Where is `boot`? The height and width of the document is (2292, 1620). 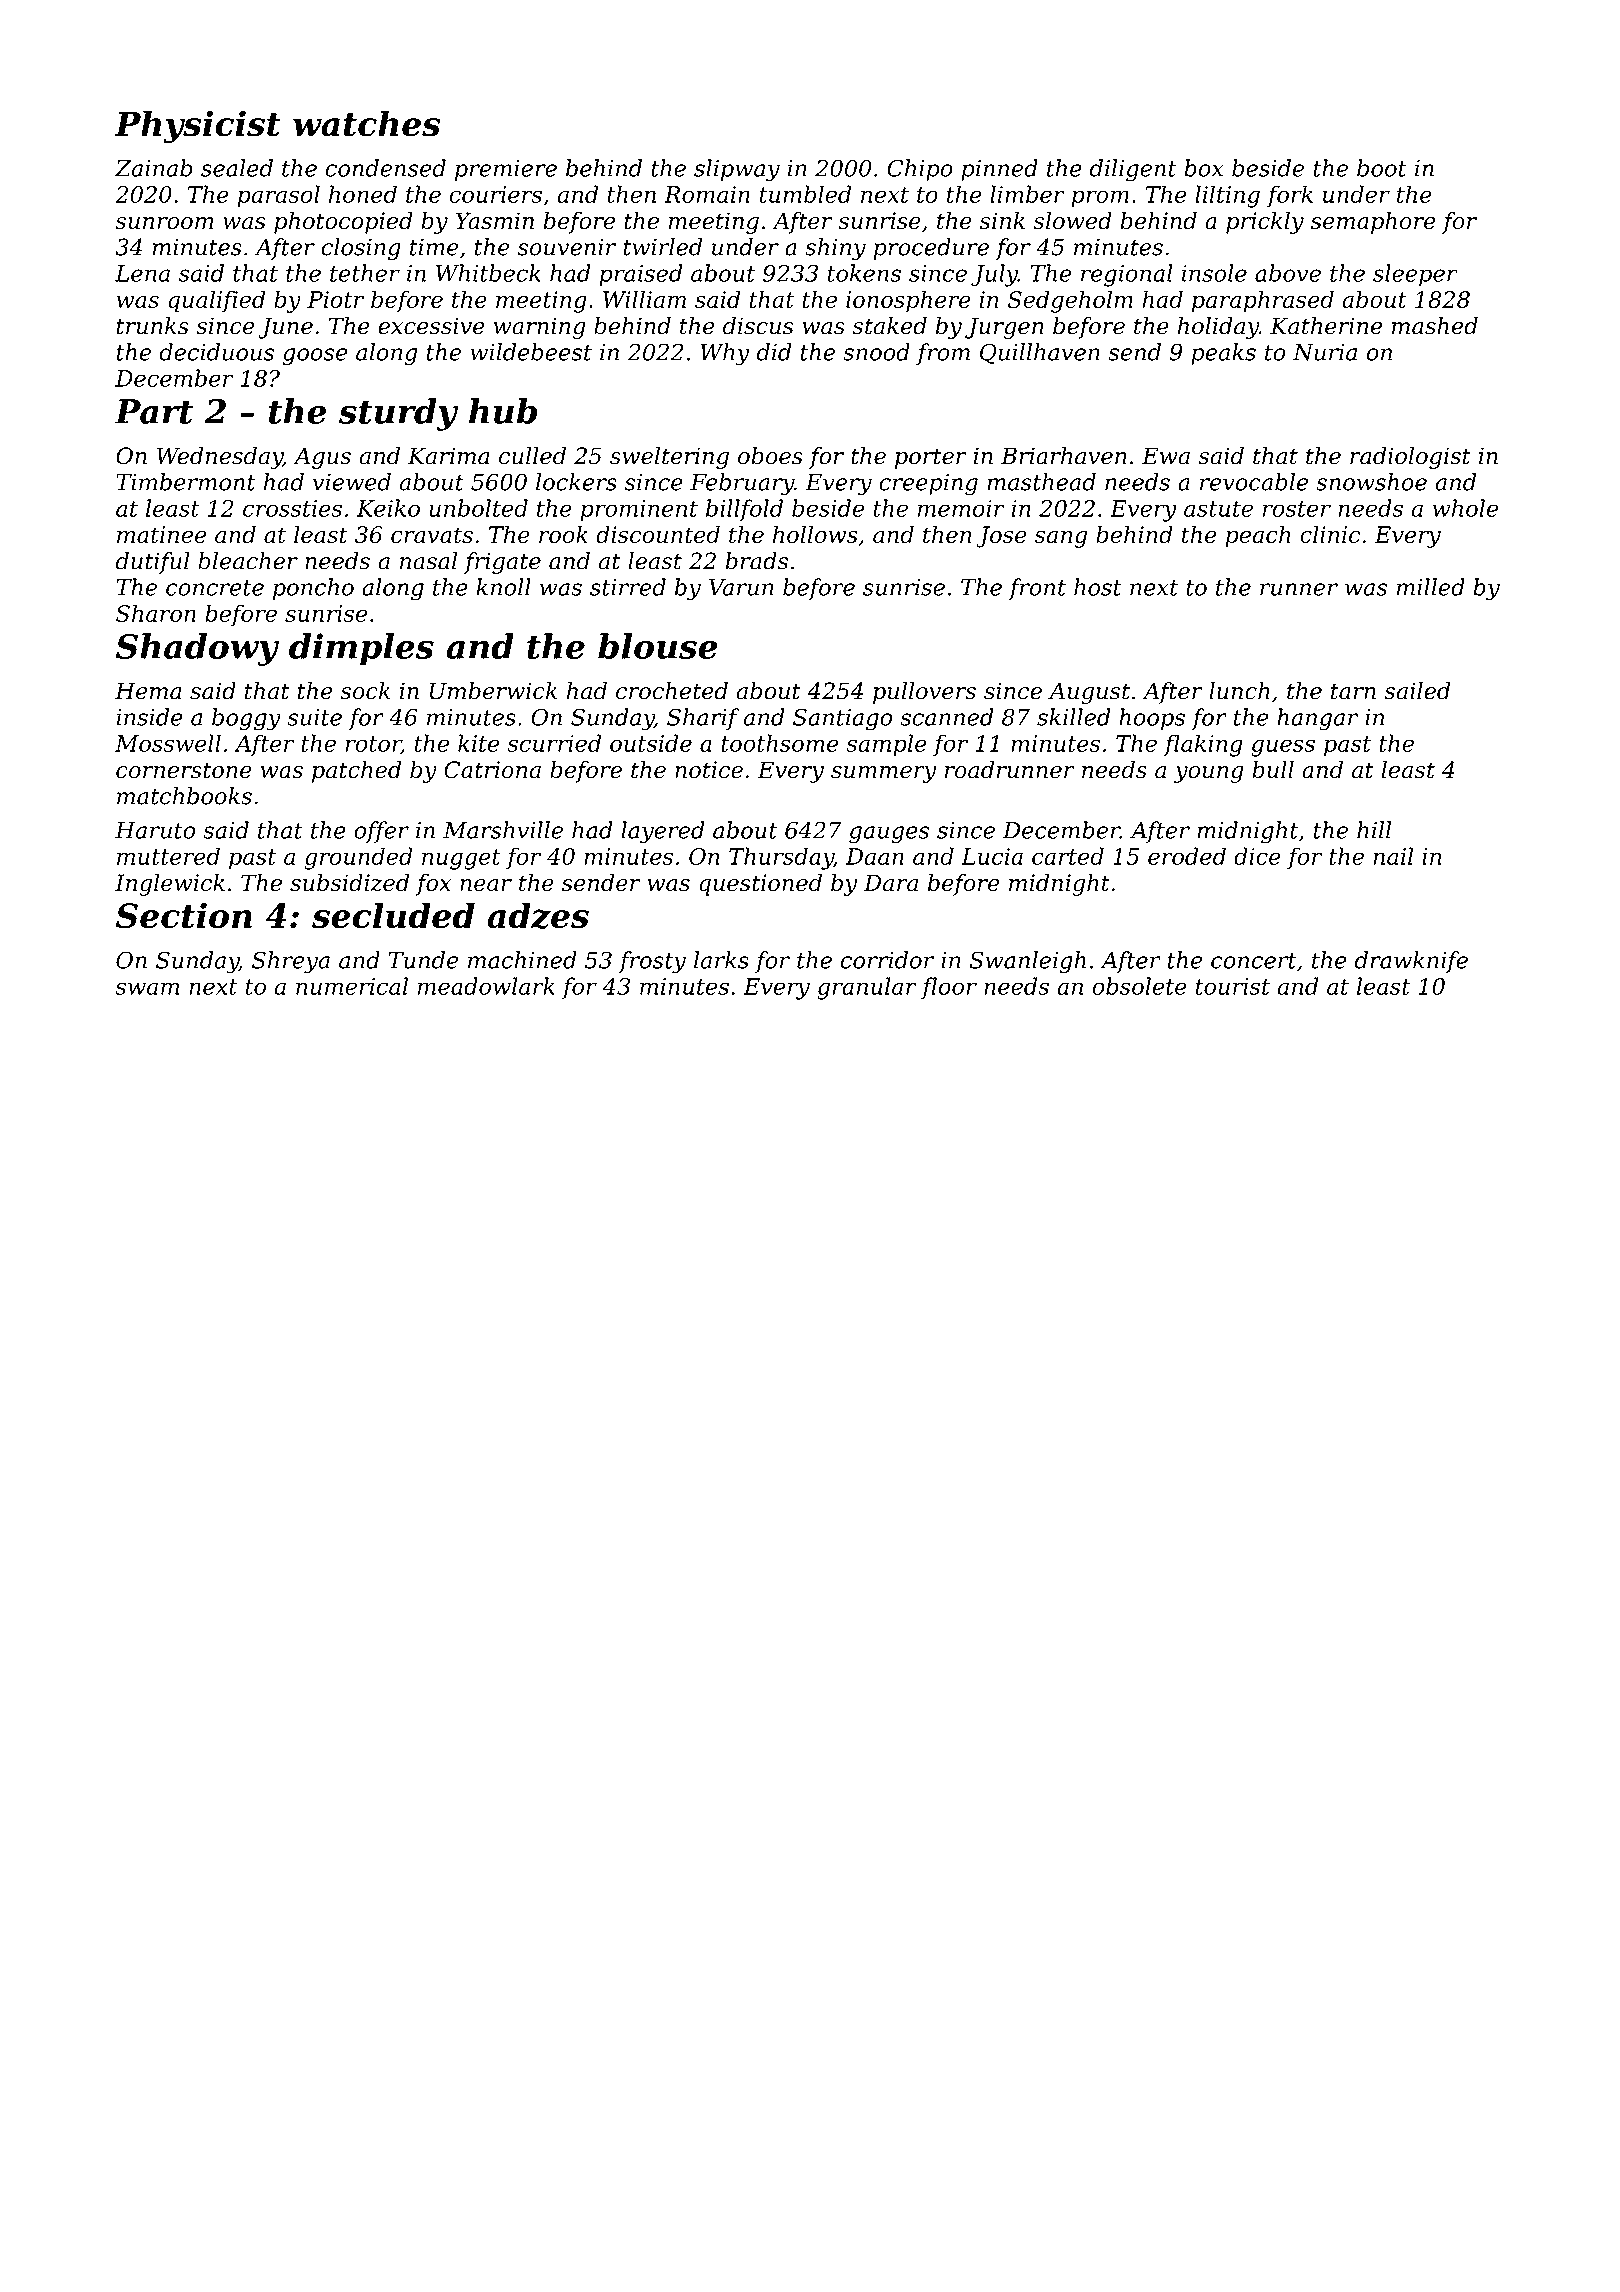 boot is located at coordinates (1382, 168).
